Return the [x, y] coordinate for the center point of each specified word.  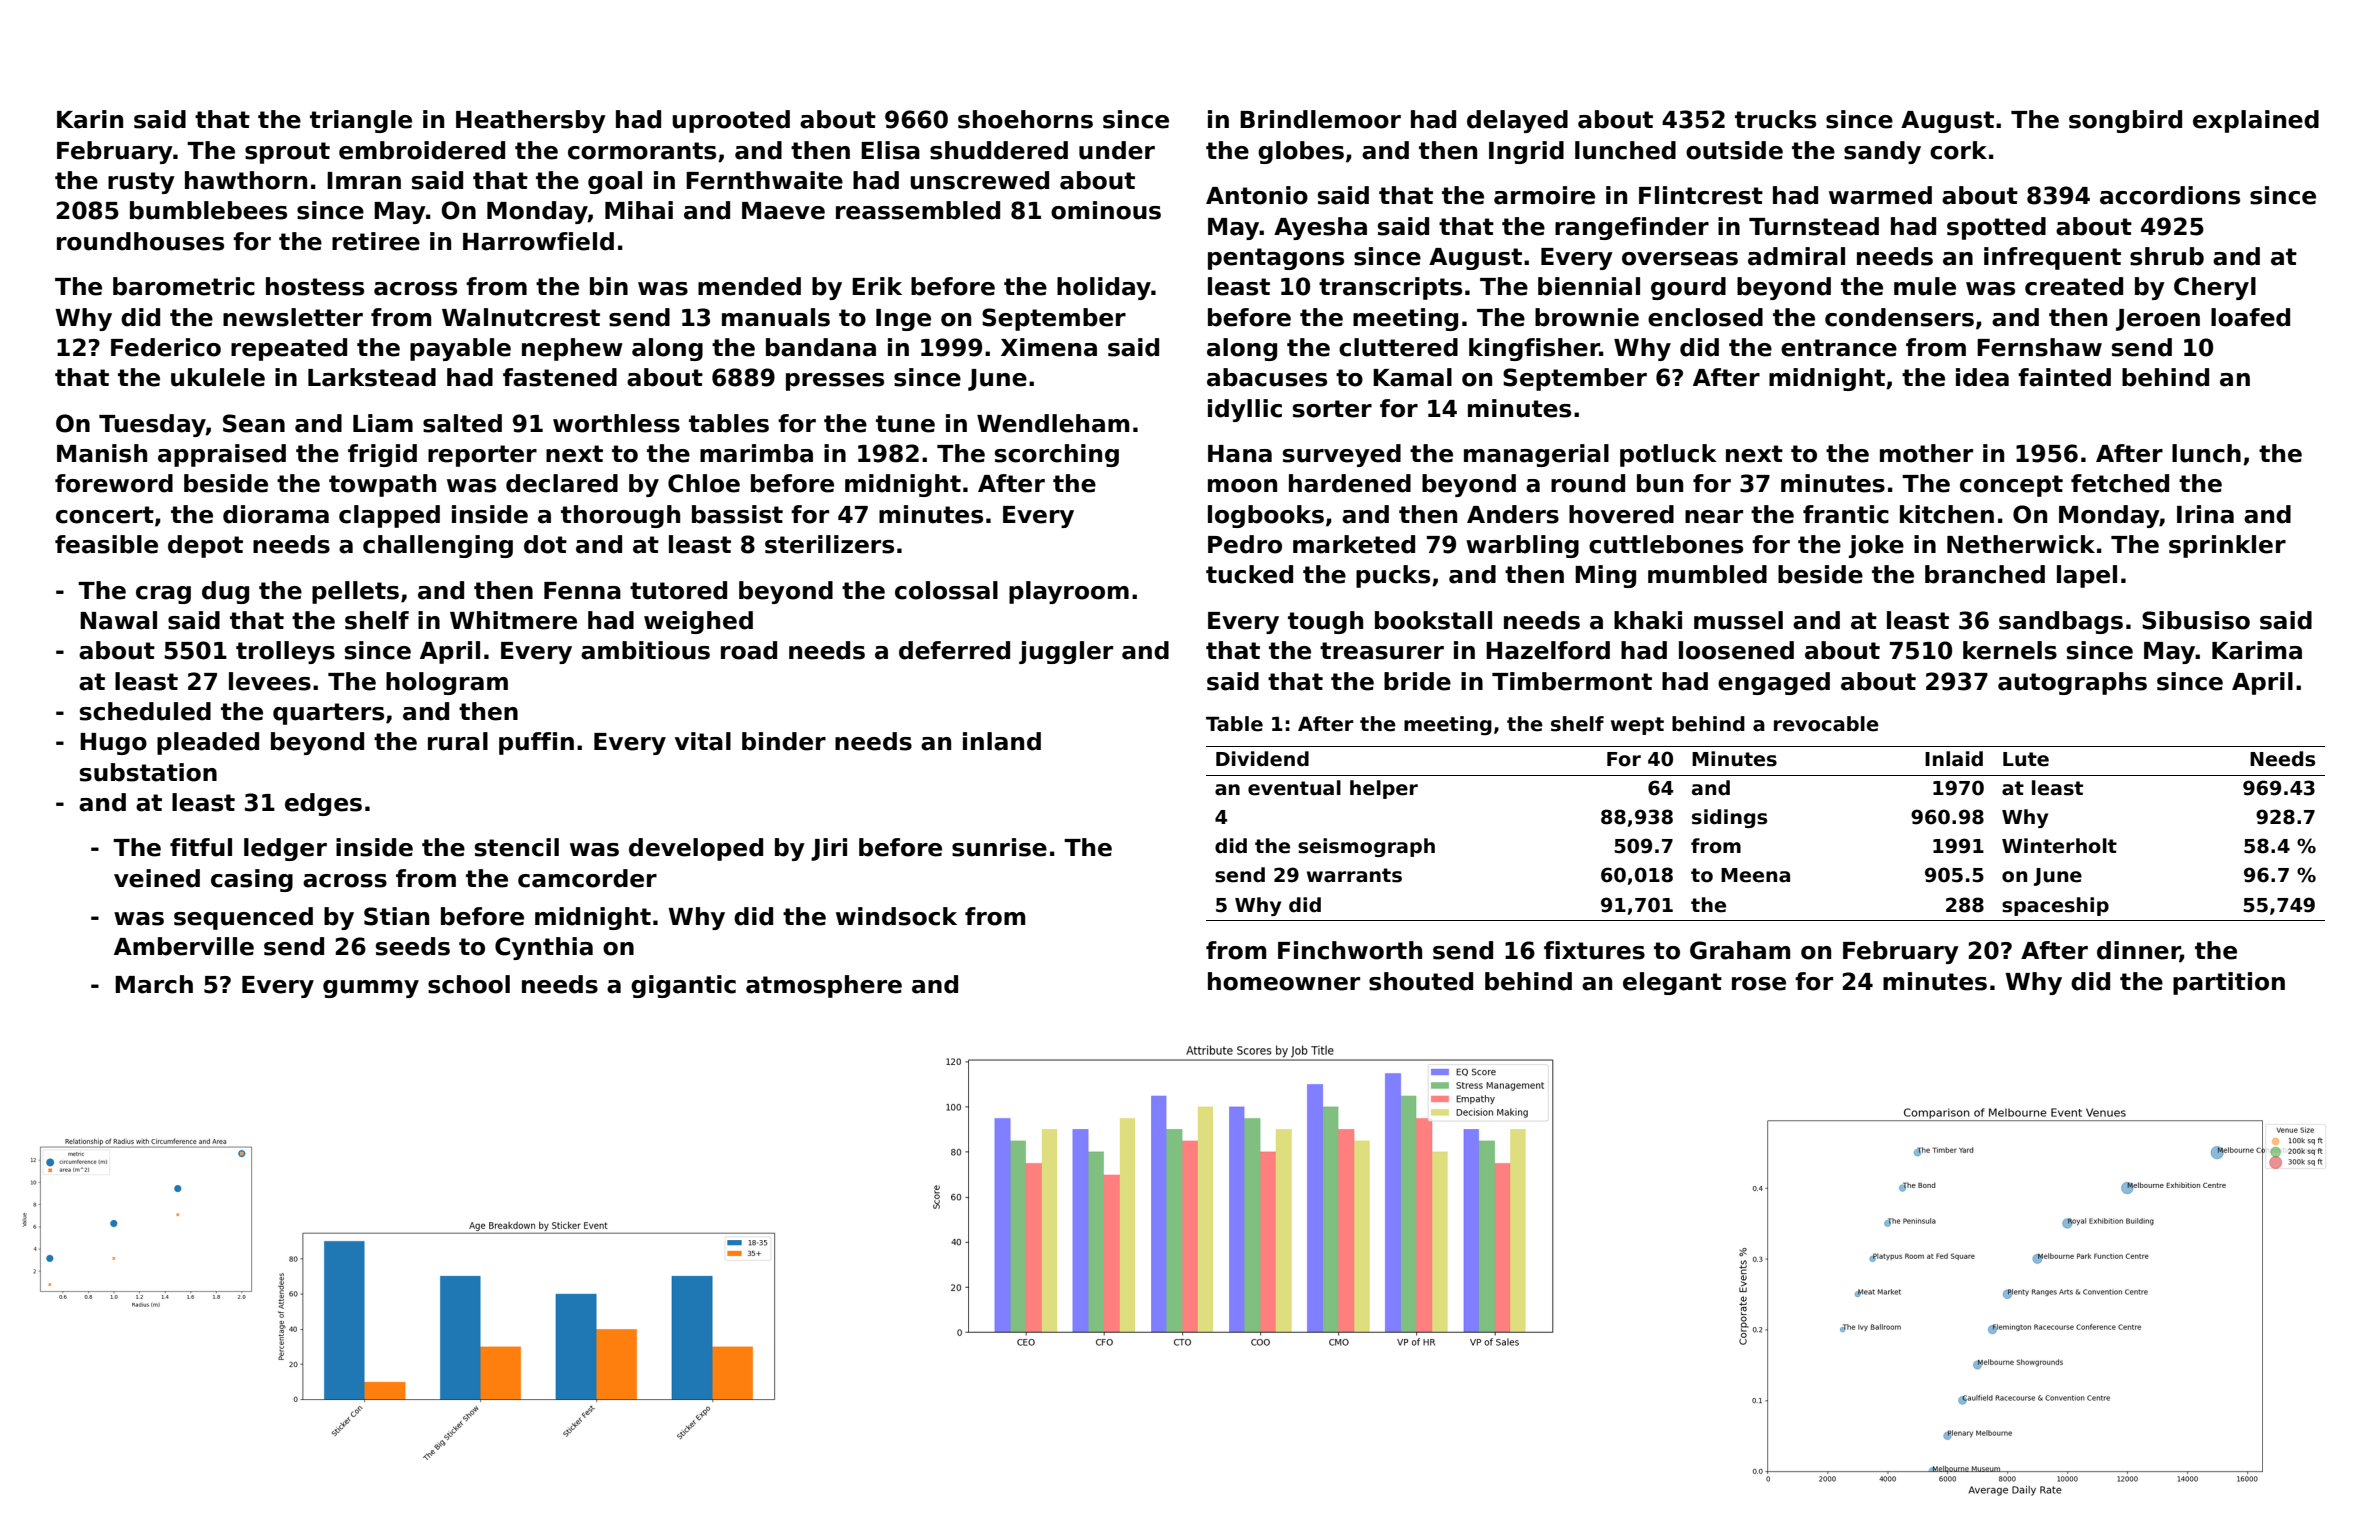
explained [2256, 121]
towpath [382, 485]
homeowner [1284, 981]
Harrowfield [538, 241]
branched [1985, 574]
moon [1242, 486]
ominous [1106, 210]
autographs [2072, 683]
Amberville [184, 946]
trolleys [285, 652]
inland [1002, 741]
